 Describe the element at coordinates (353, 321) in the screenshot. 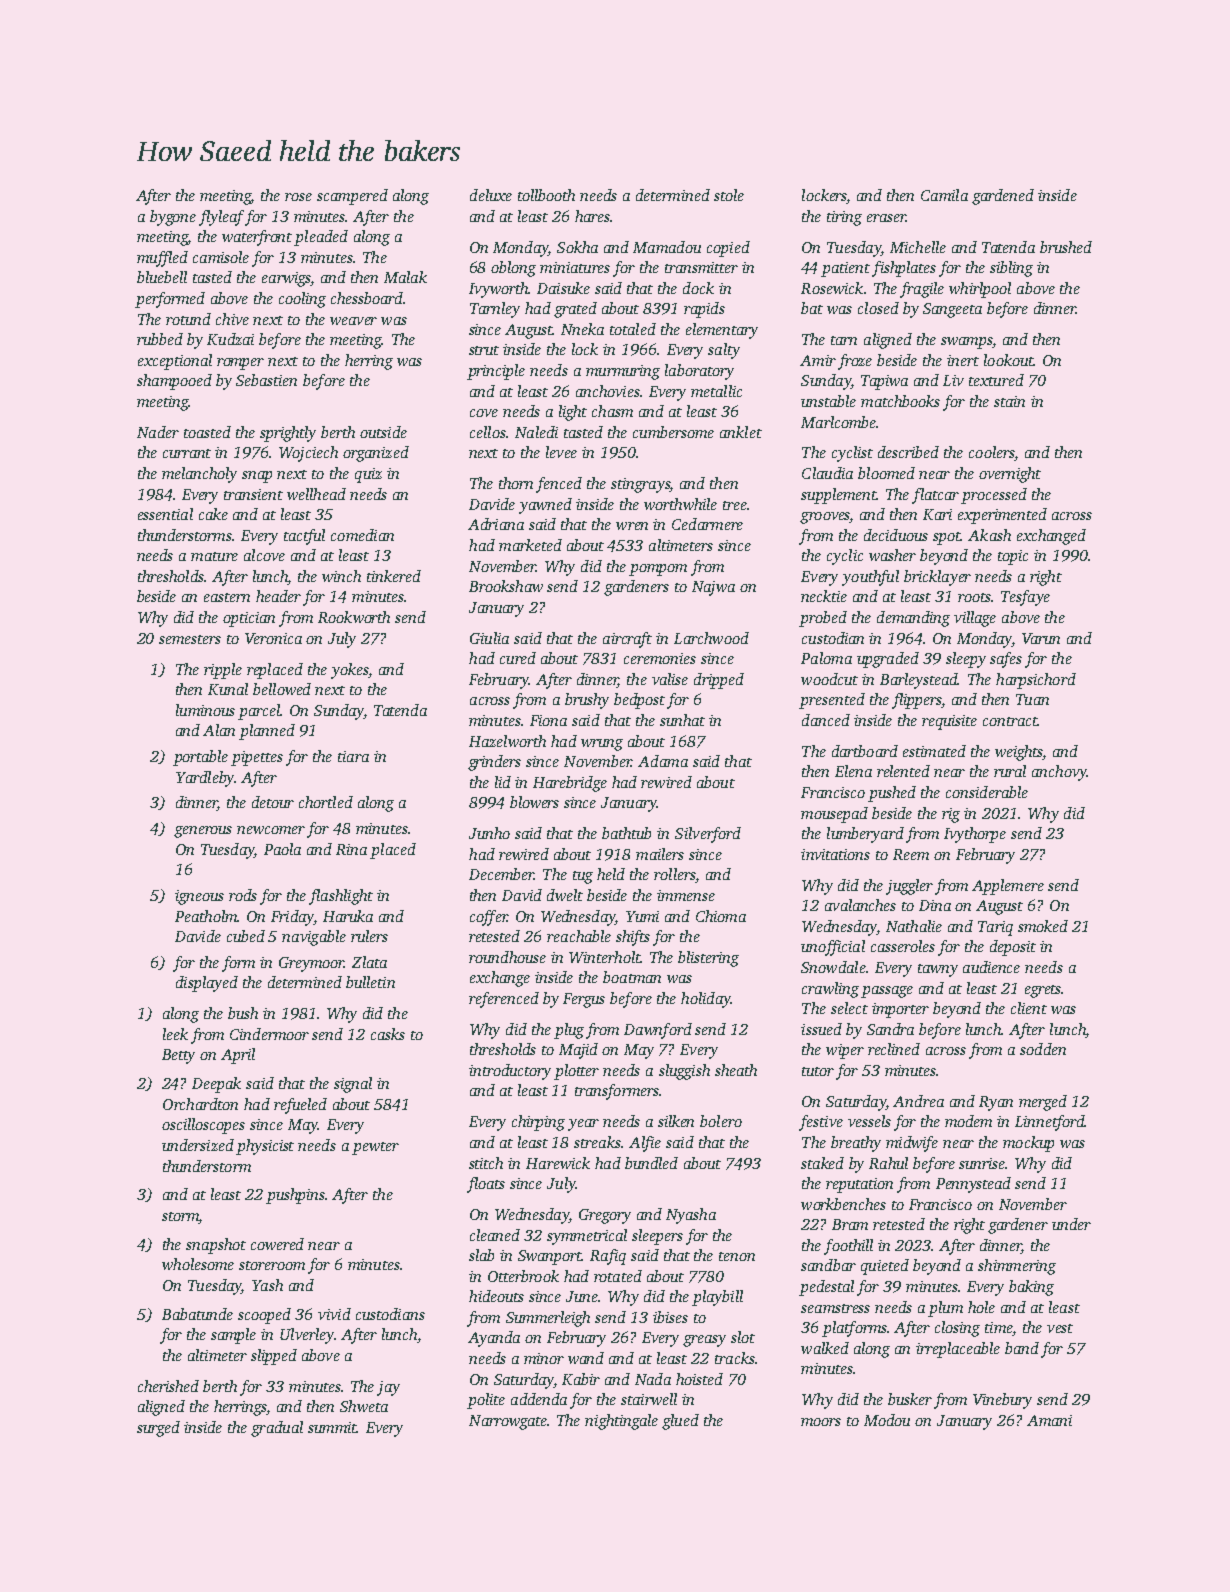

I see `weaver` at that location.
